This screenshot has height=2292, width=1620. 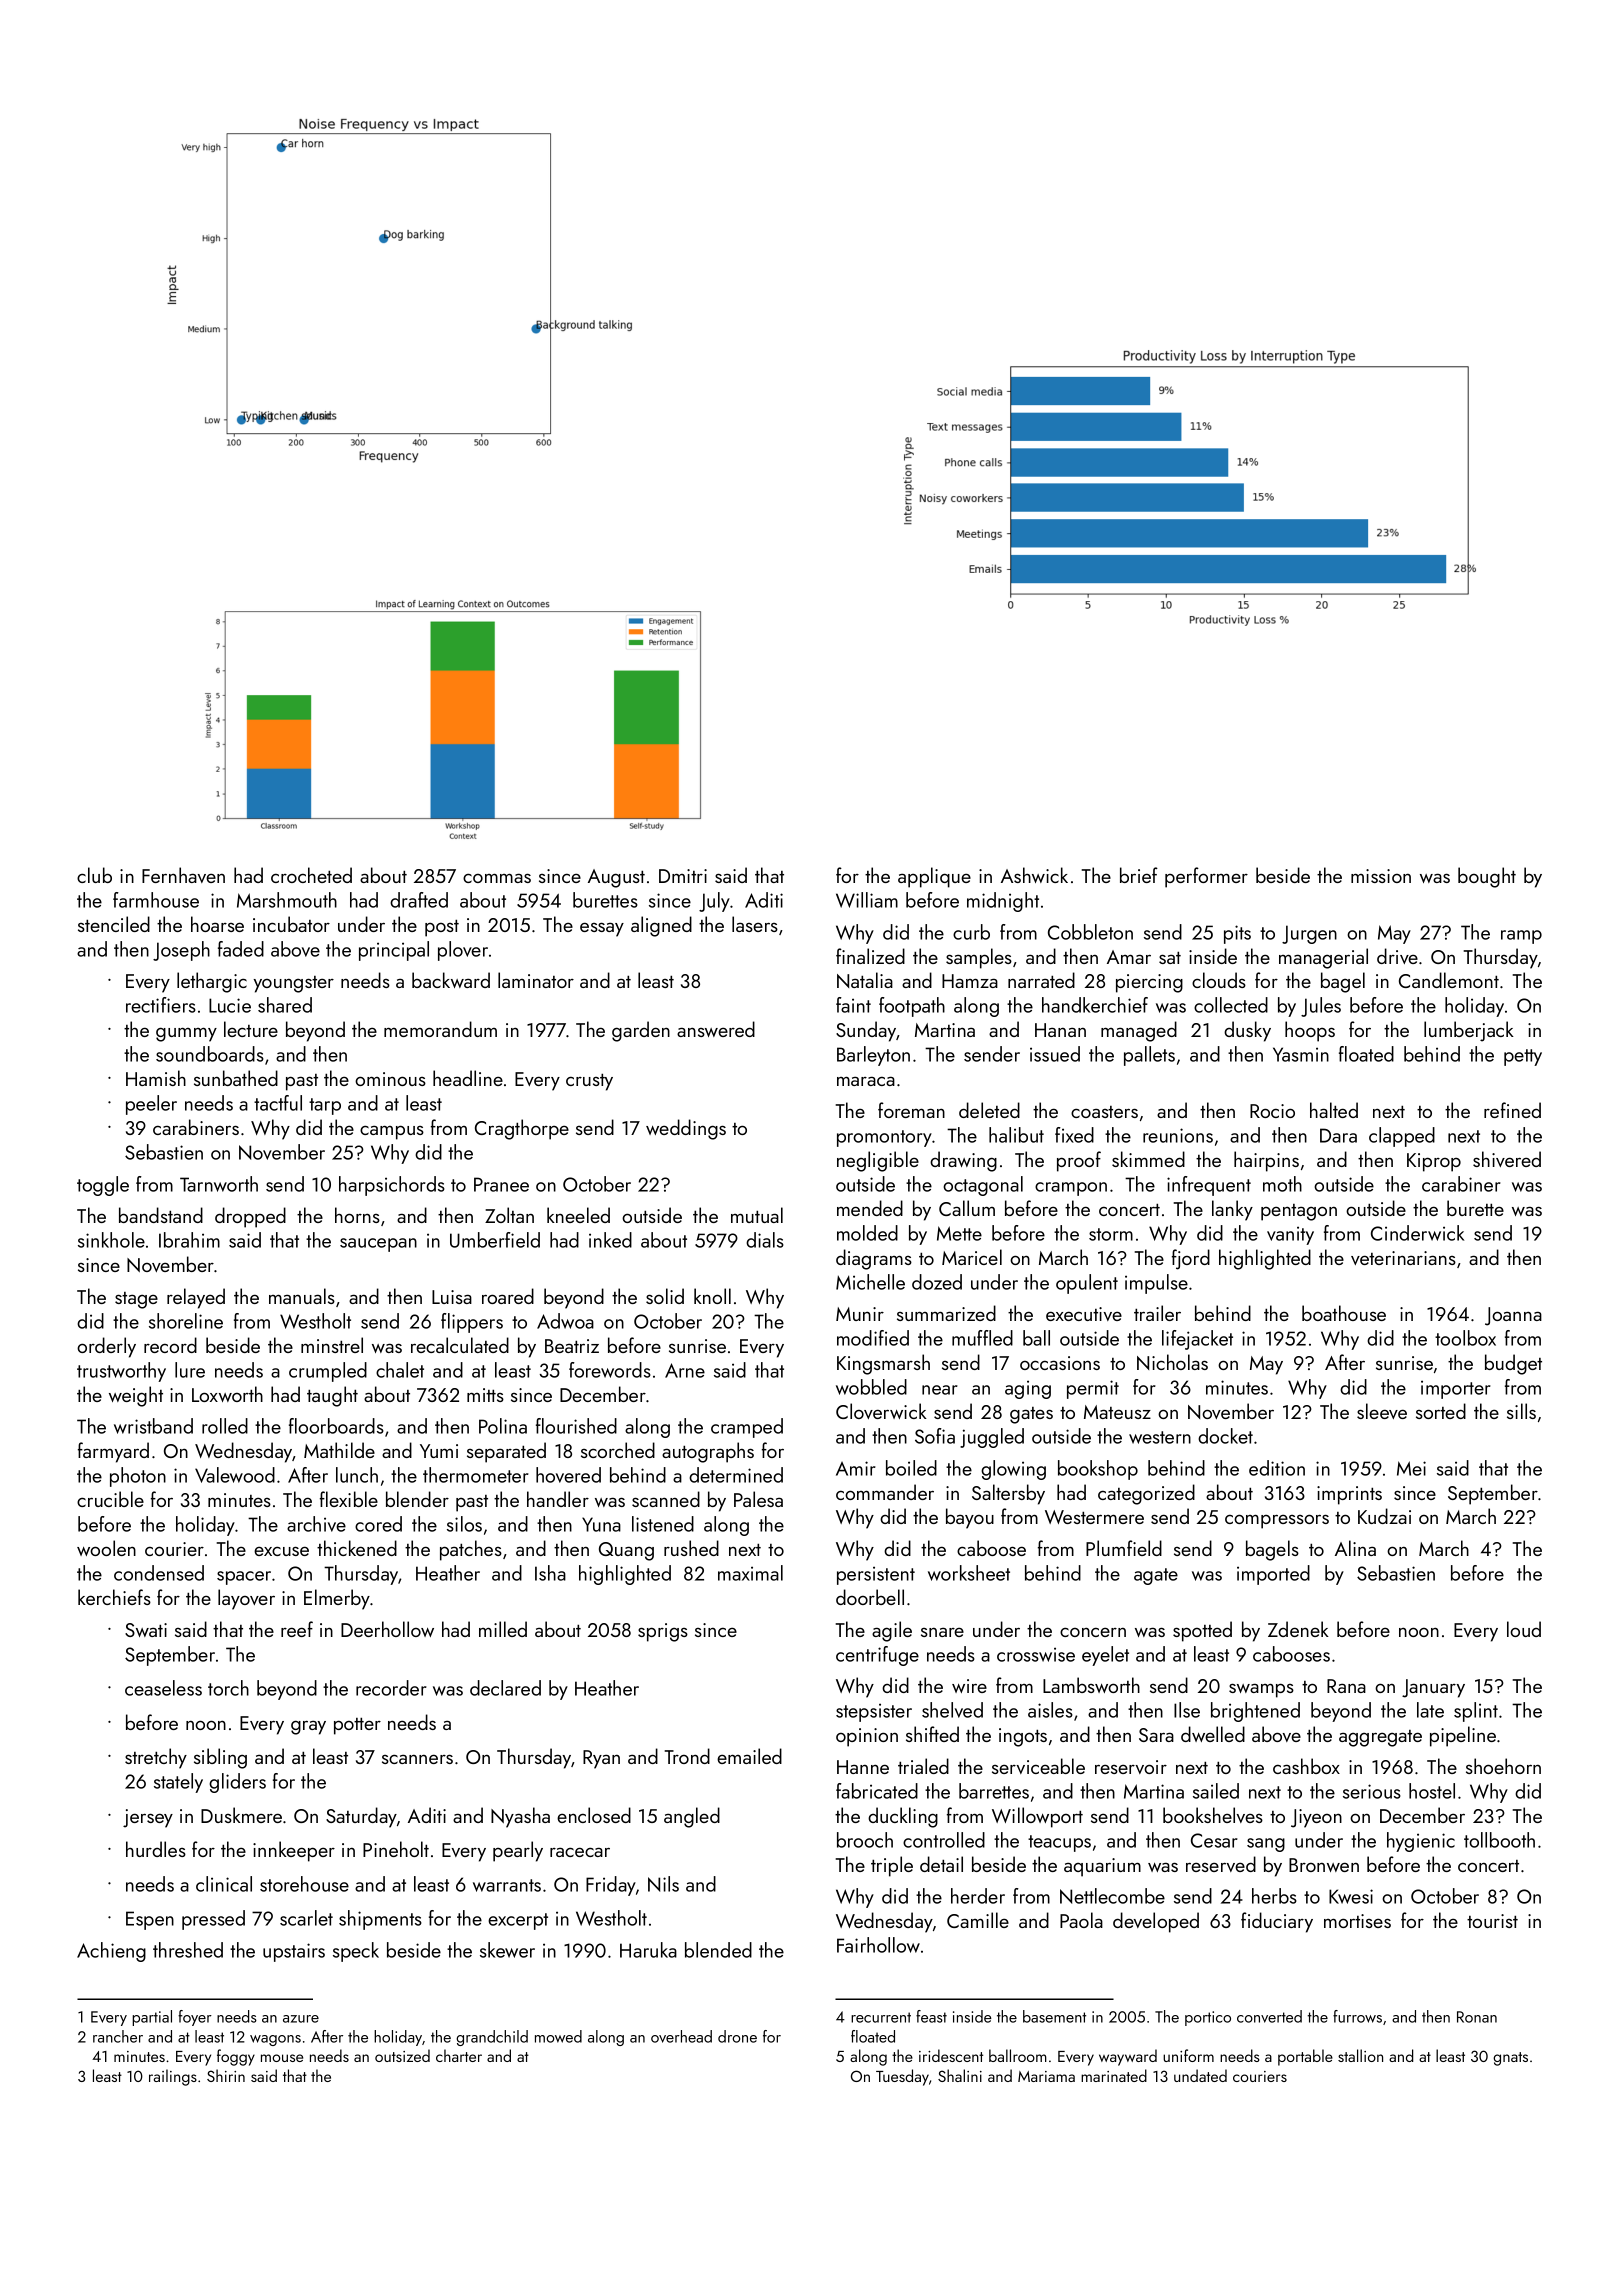 I want to click on railings, so click(x=173, y=2077).
